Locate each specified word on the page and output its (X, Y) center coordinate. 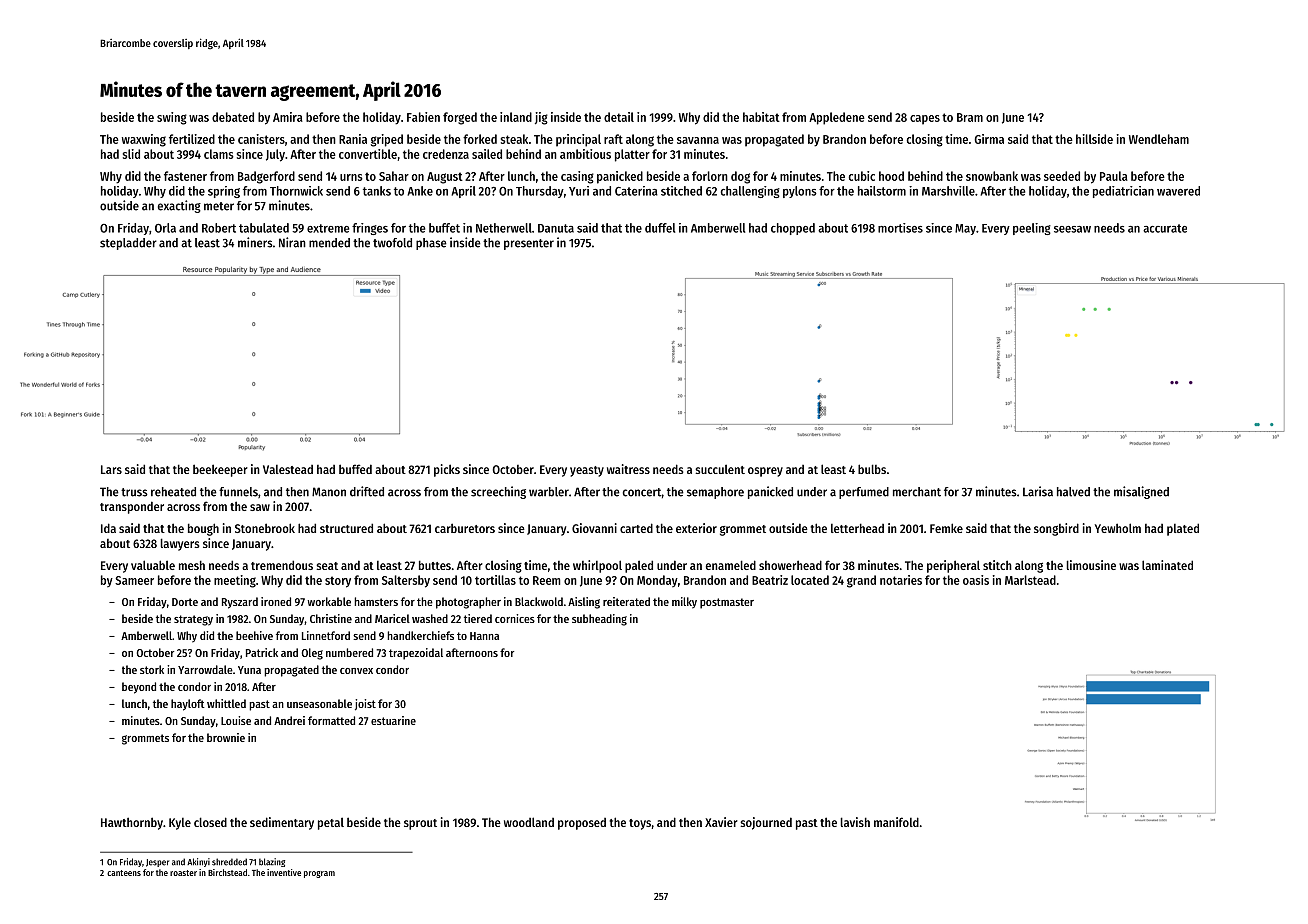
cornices (515, 618)
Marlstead (1030, 580)
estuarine (393, 720)
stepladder (128, 244)
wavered (1178, 191)
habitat (761, 117)
